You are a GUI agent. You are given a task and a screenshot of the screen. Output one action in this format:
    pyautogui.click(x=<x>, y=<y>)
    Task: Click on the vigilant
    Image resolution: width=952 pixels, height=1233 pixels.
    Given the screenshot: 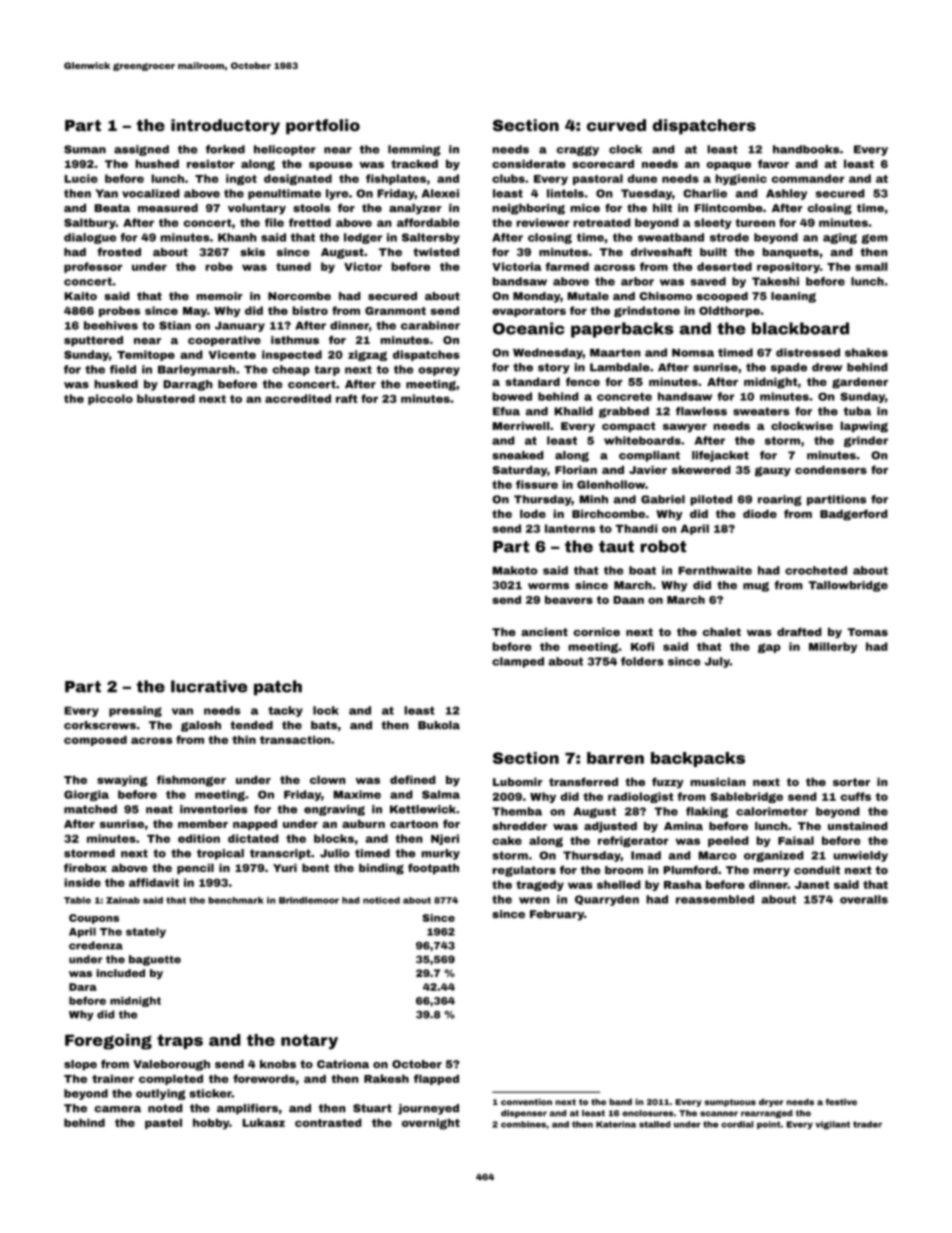 What is the action you would take?
    pyautogui.click(x=832, y=1125)
